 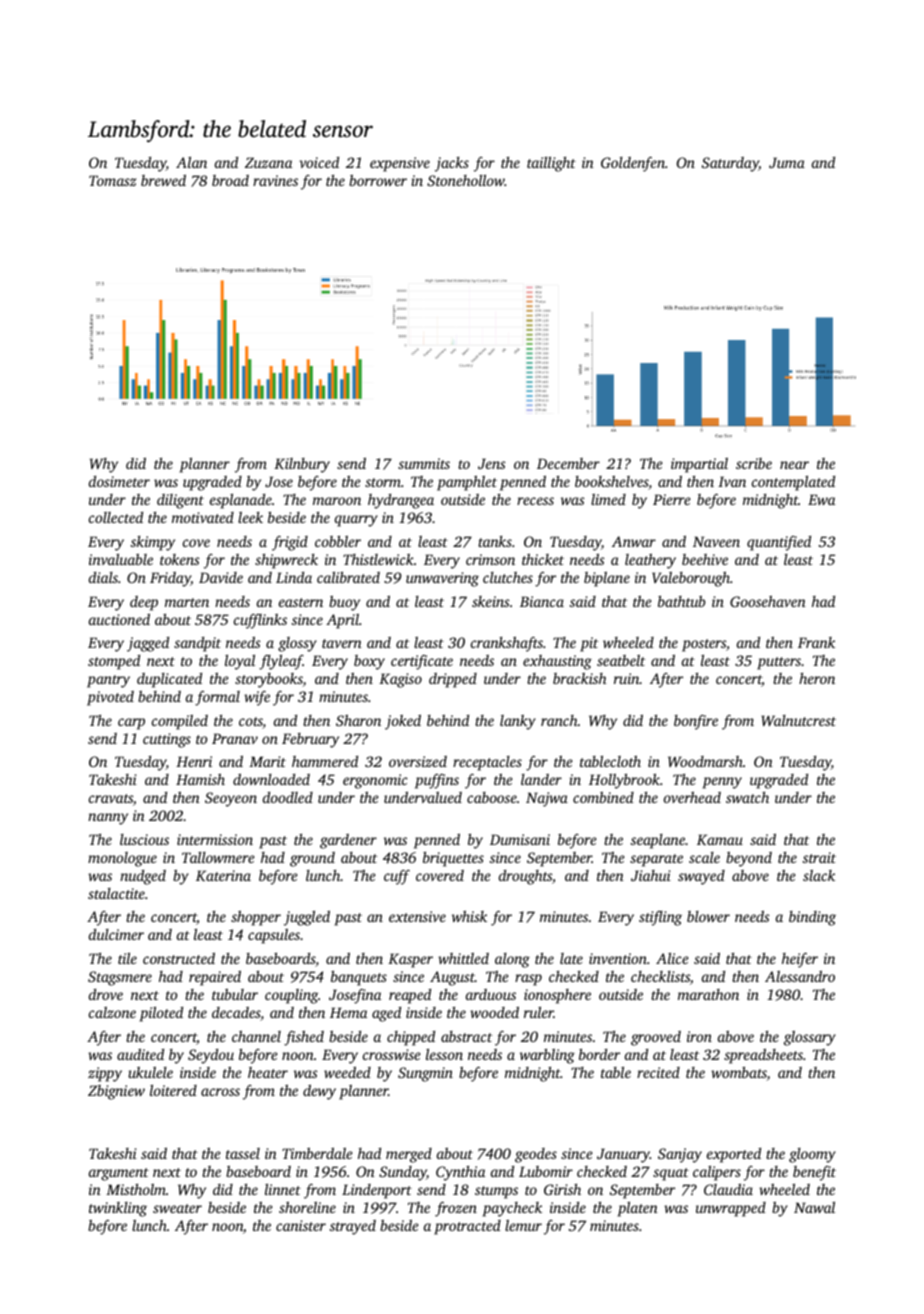 What do you see at coordinates (112, 180) in the document?
I see `Tomasz` at bounding box center [112, 180].
